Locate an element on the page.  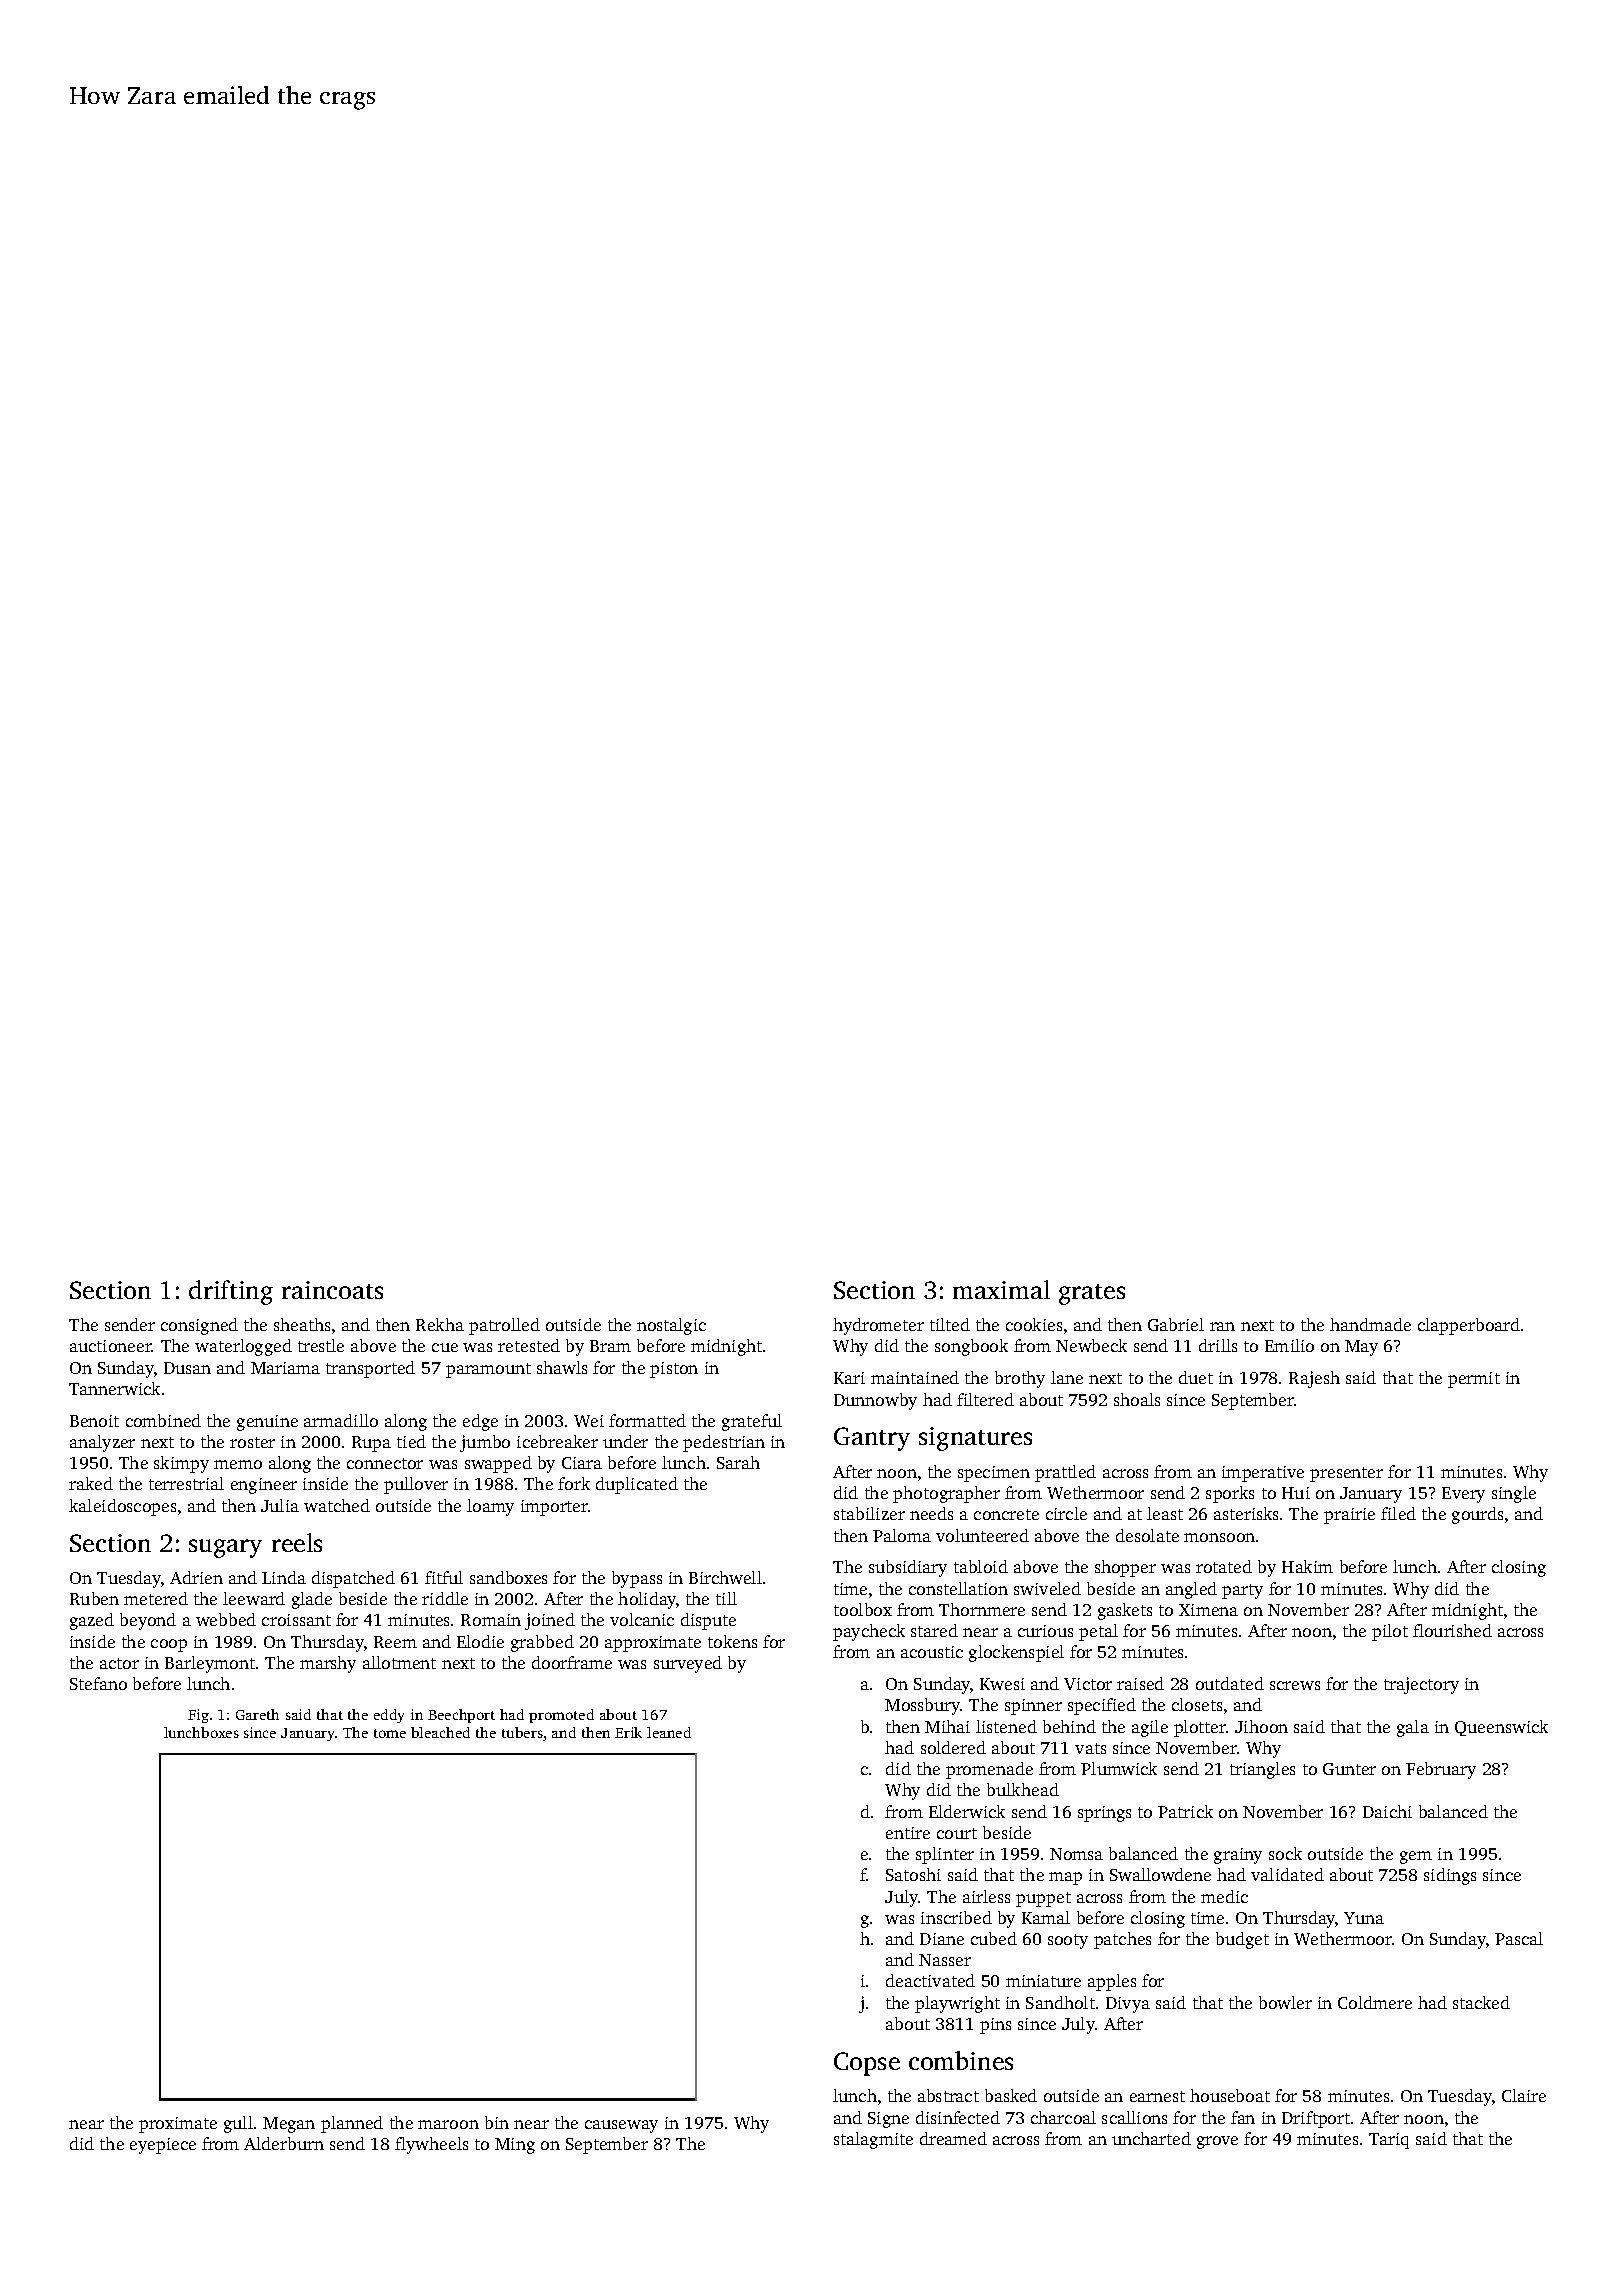
drifting is located at coordinates (231, 1292).
